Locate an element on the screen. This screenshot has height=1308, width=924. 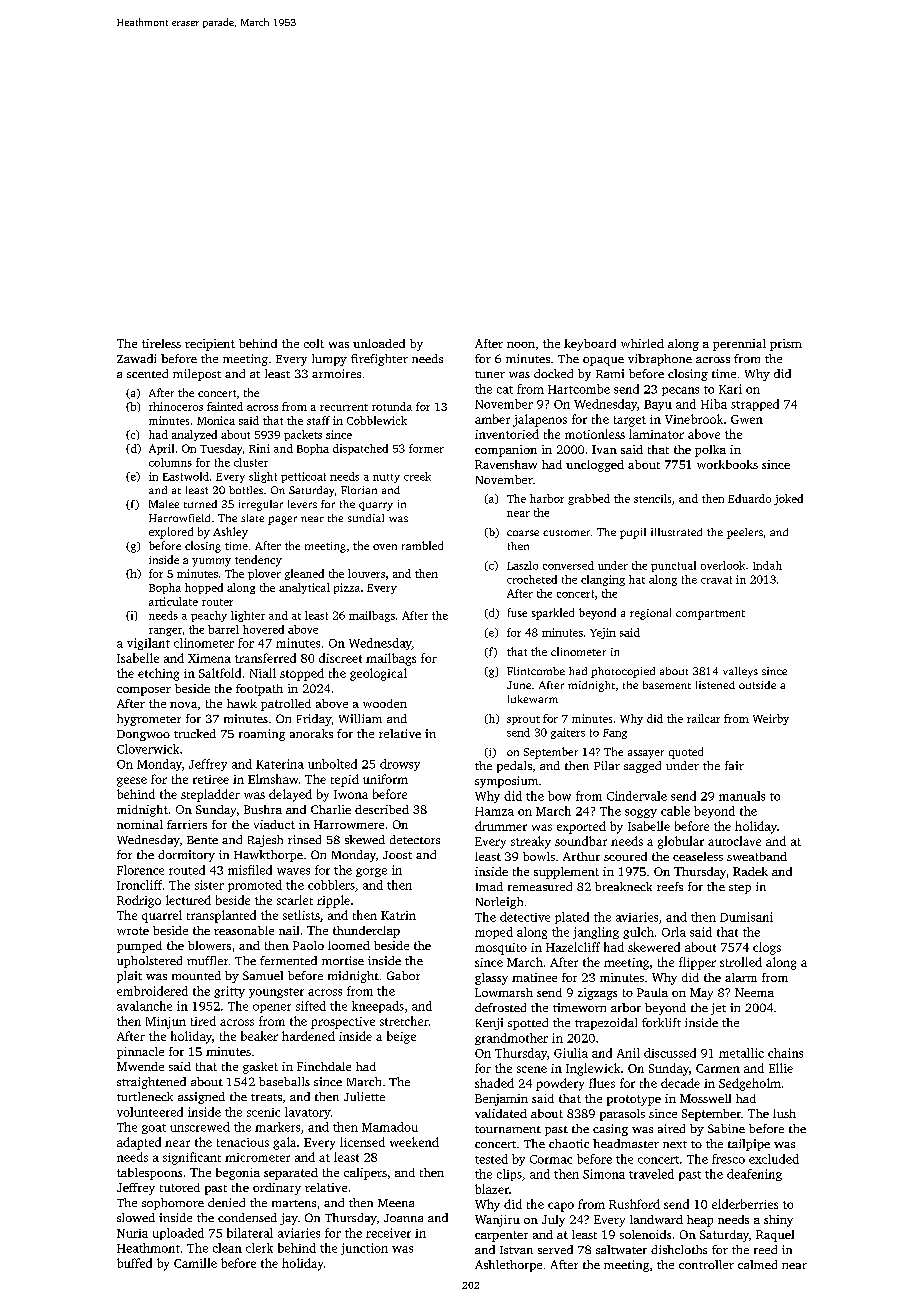
Mamadou is located at coordinates (390, 1127).
